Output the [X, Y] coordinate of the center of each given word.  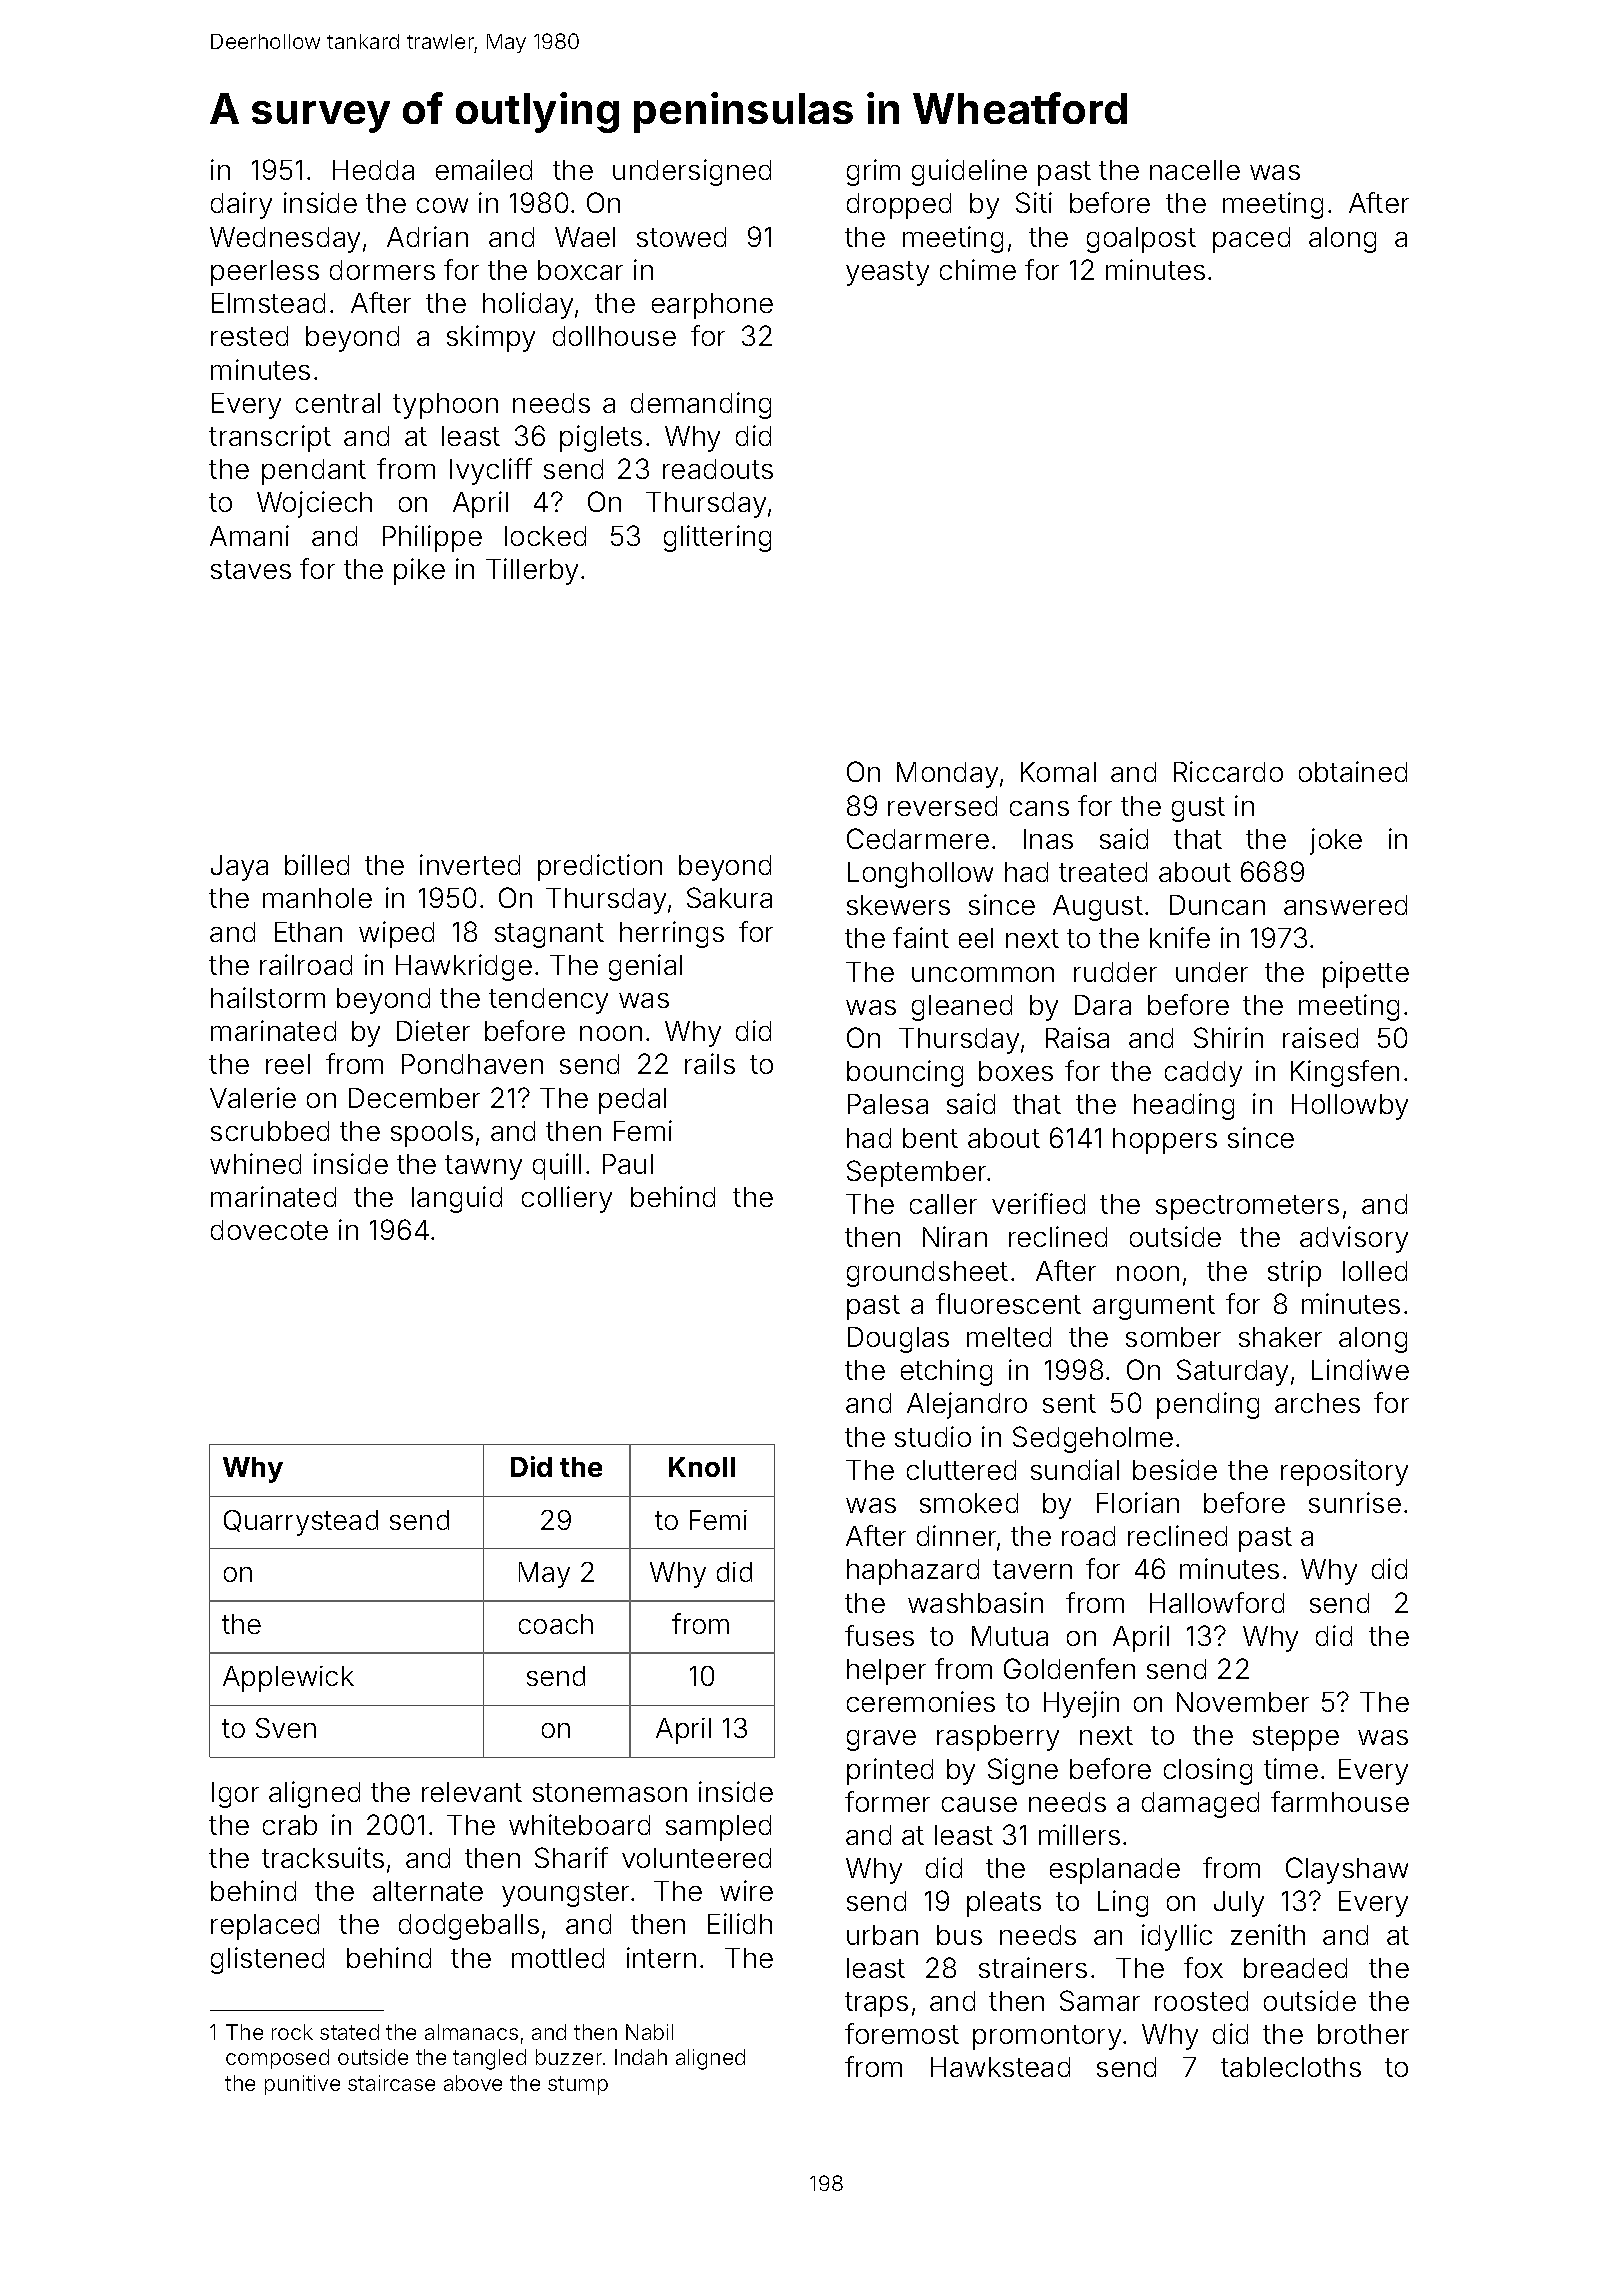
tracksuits [323, 1857]
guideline [969, 172]
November [1243, 1702]
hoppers [1165, 1141]
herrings [672, 934]
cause [979, 1804]
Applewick [288, 1679]
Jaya [239, 868]
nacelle [1195, 170]
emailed [484, 169]
